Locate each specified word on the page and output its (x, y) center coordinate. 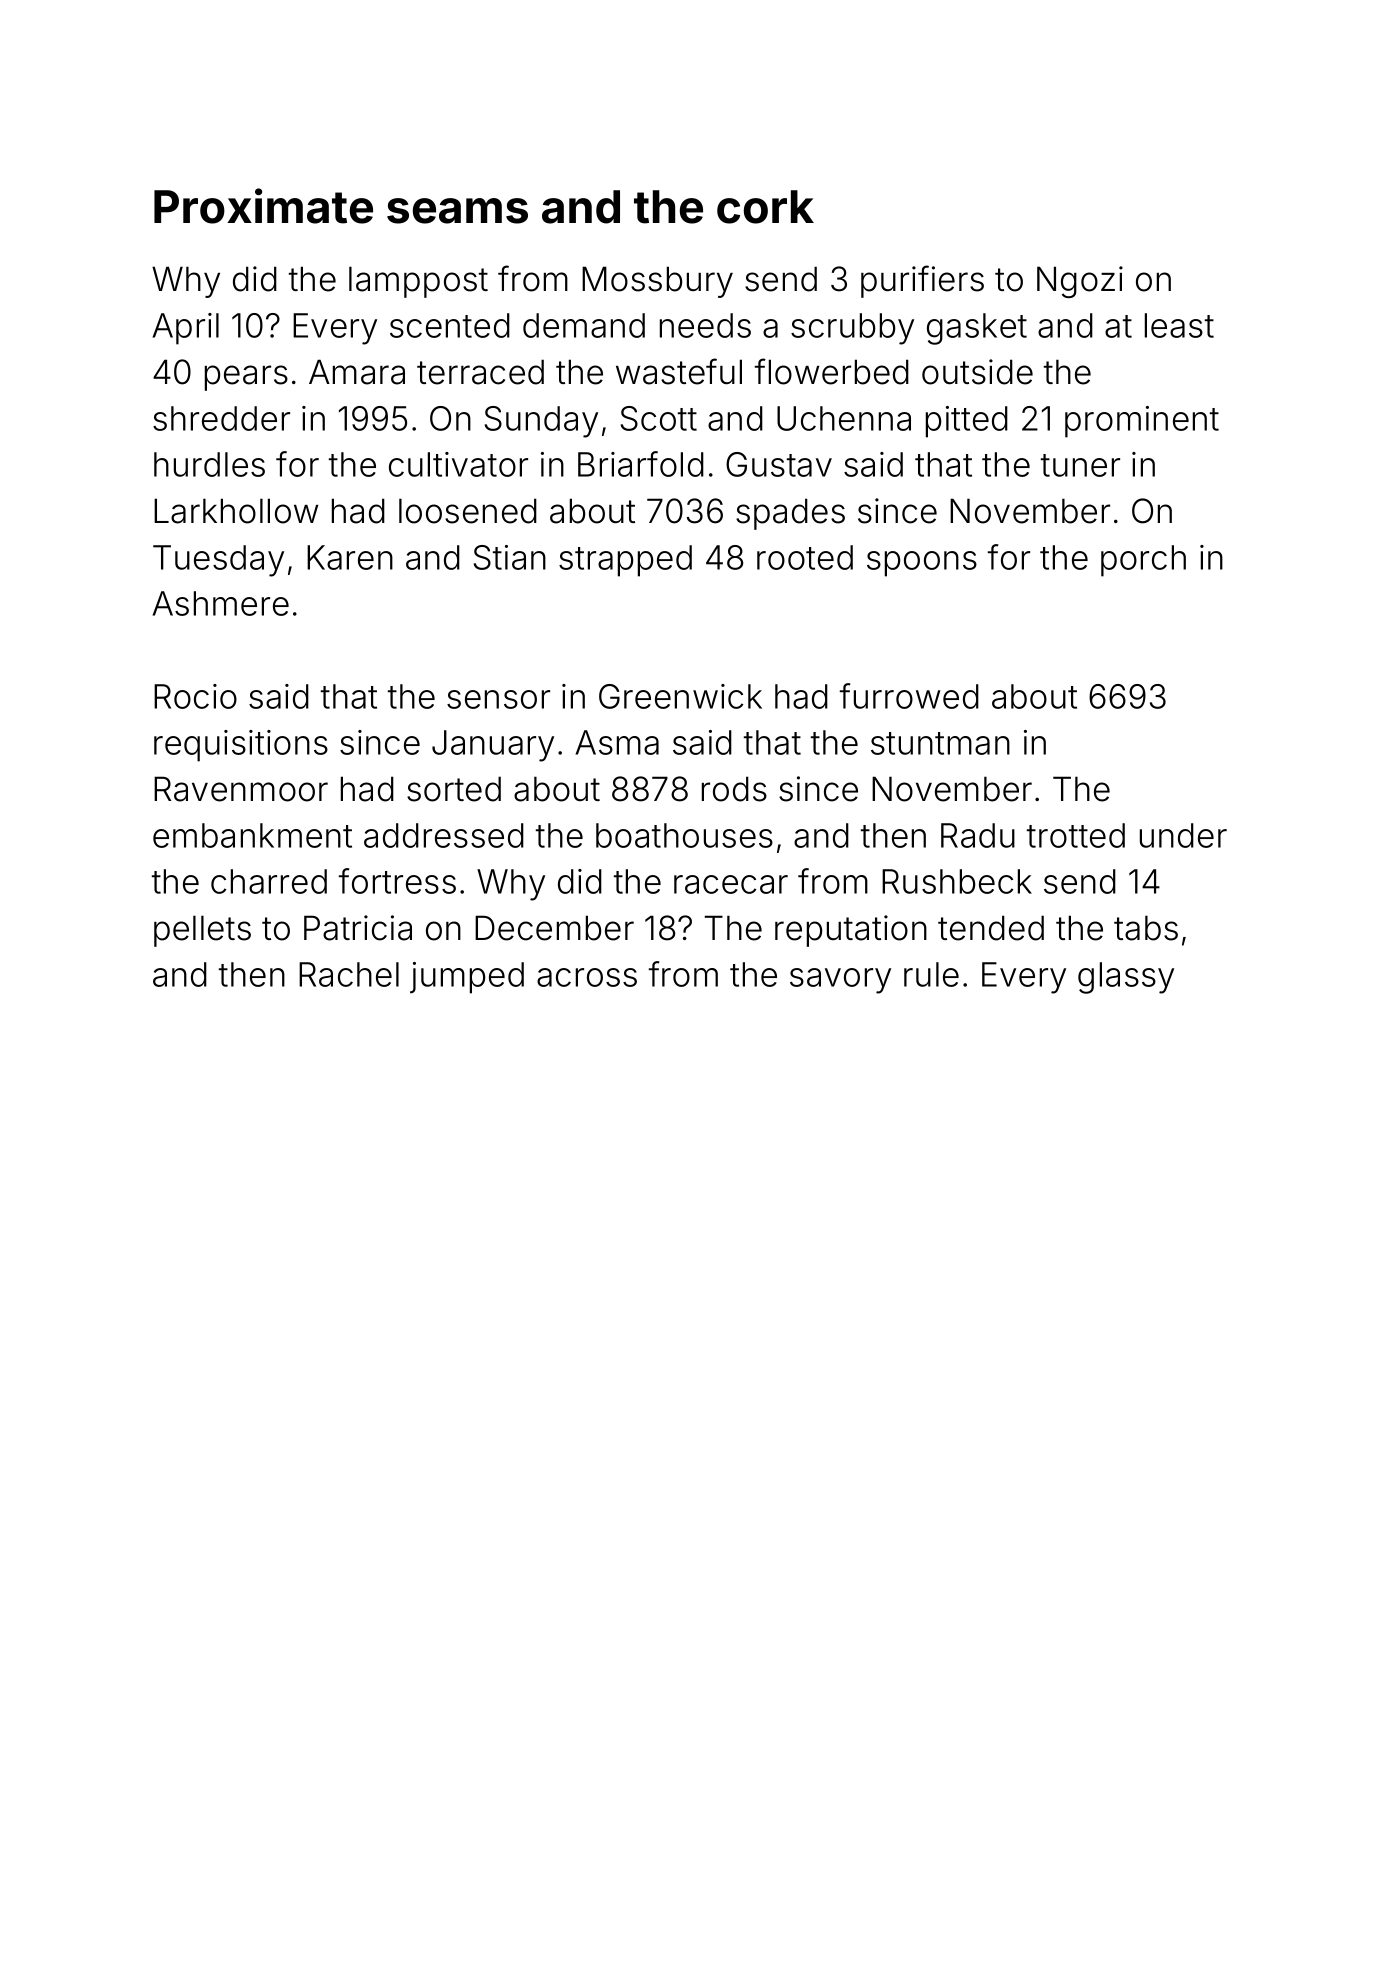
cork (765, 207)
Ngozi (1080, 282)
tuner (1080, 465)
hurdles (209, 464)
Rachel (349, 974)
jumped (467, 978)
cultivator (458, 464)
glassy (1126, 978)
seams (457, 211)
